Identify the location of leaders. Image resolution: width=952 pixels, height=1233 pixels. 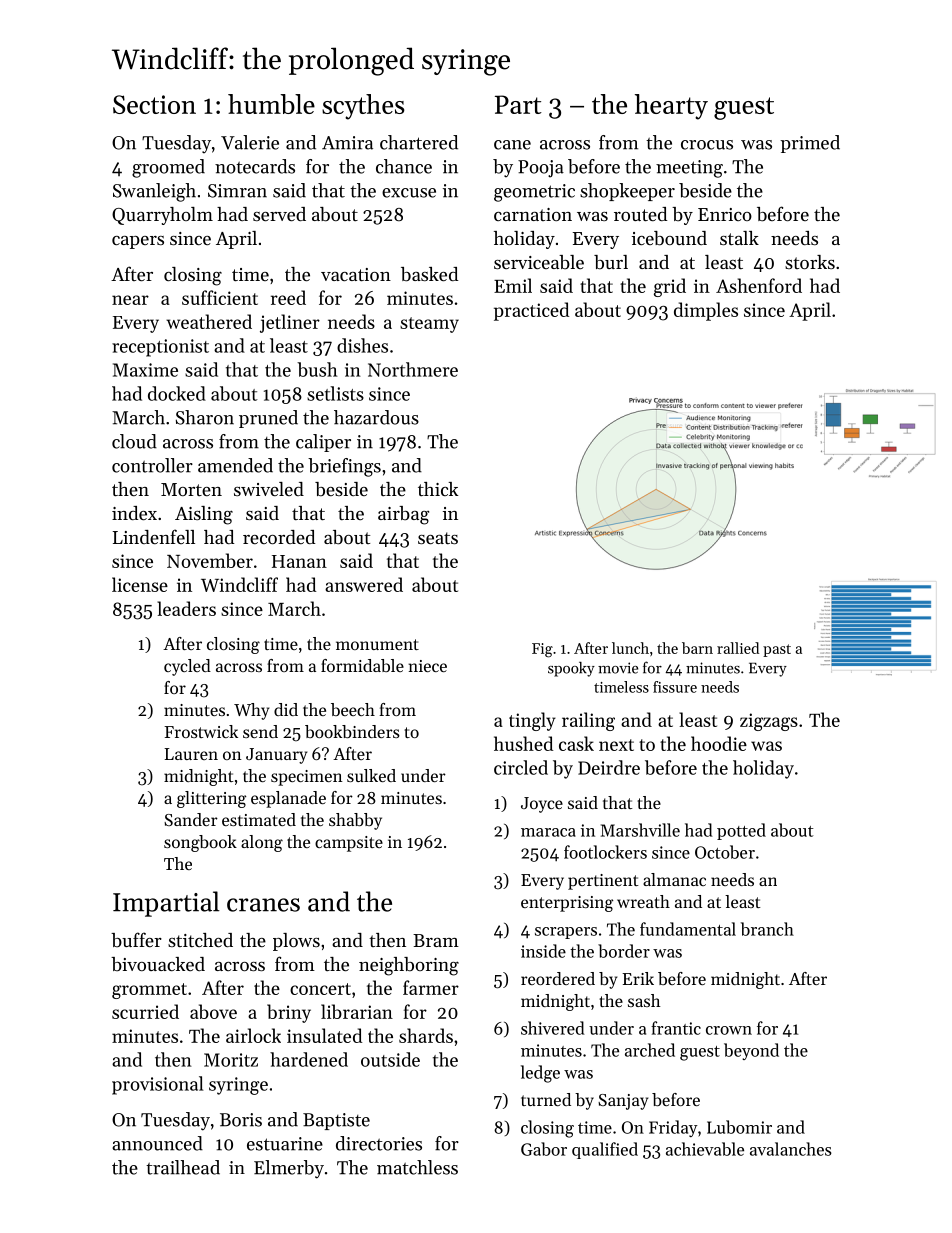
(186, 608).
